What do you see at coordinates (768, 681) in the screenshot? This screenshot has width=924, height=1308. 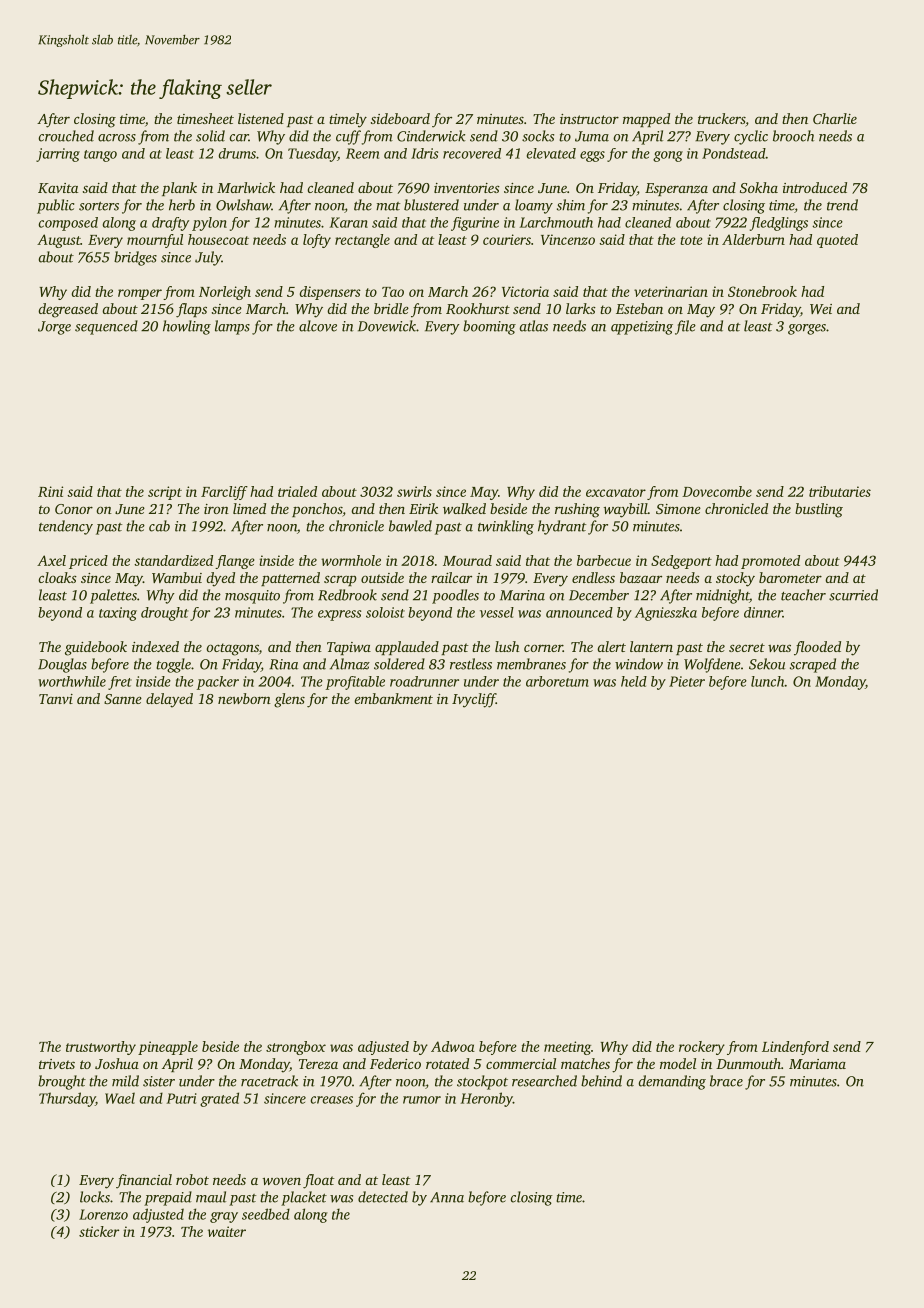 I see `lunch` at bounding box center [768, 681].
